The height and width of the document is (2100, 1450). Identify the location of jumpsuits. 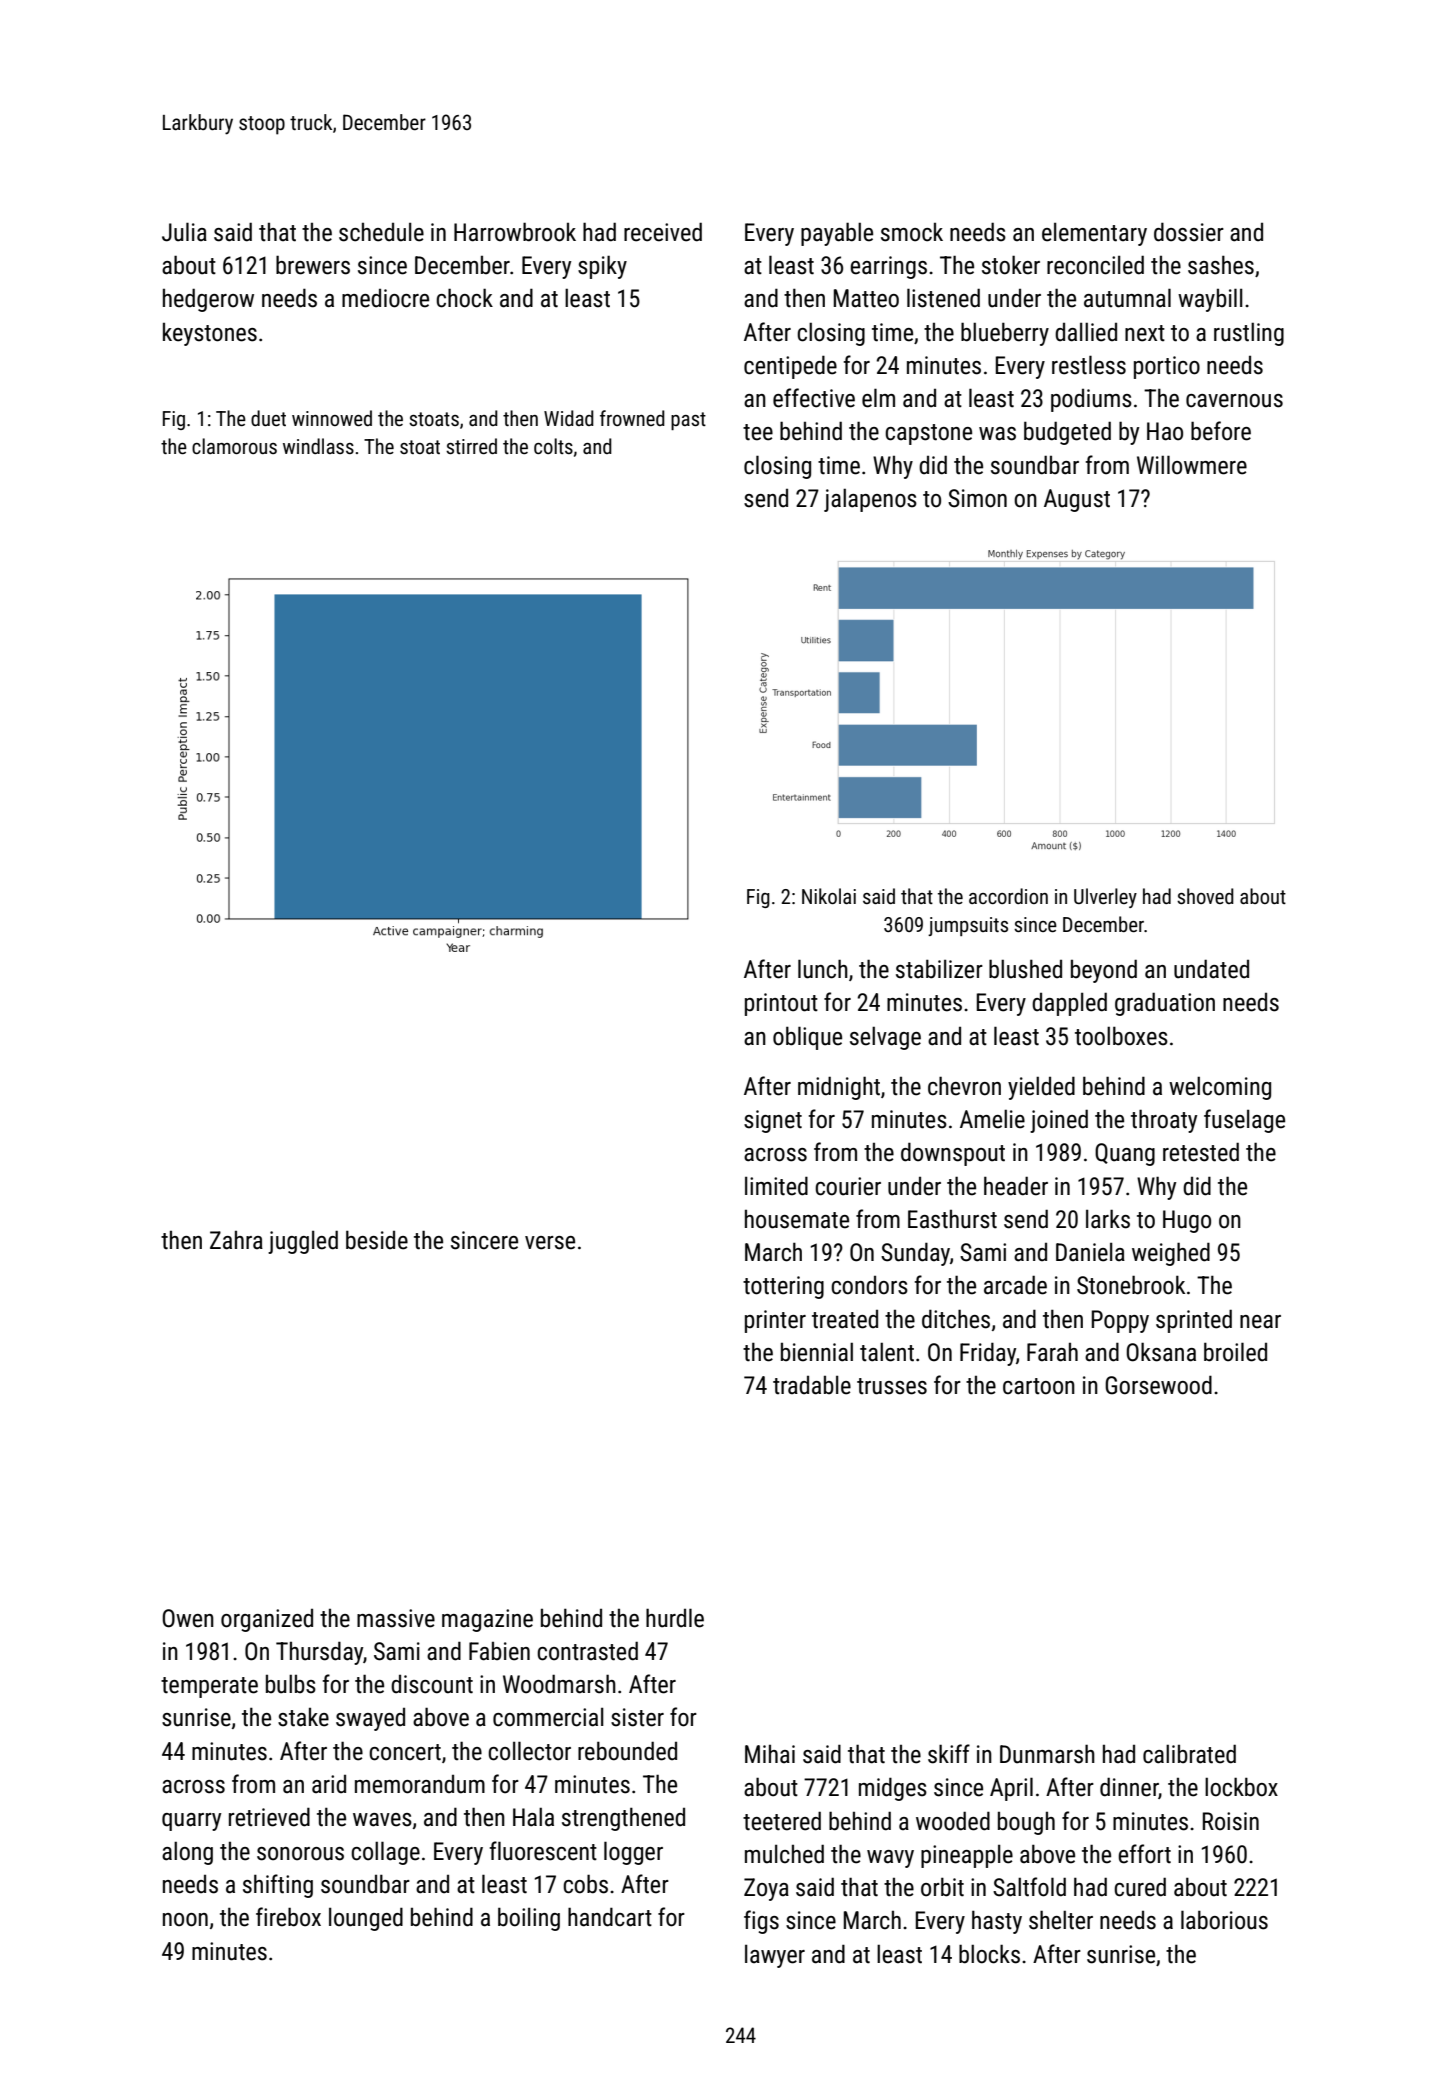
(968, 926).
